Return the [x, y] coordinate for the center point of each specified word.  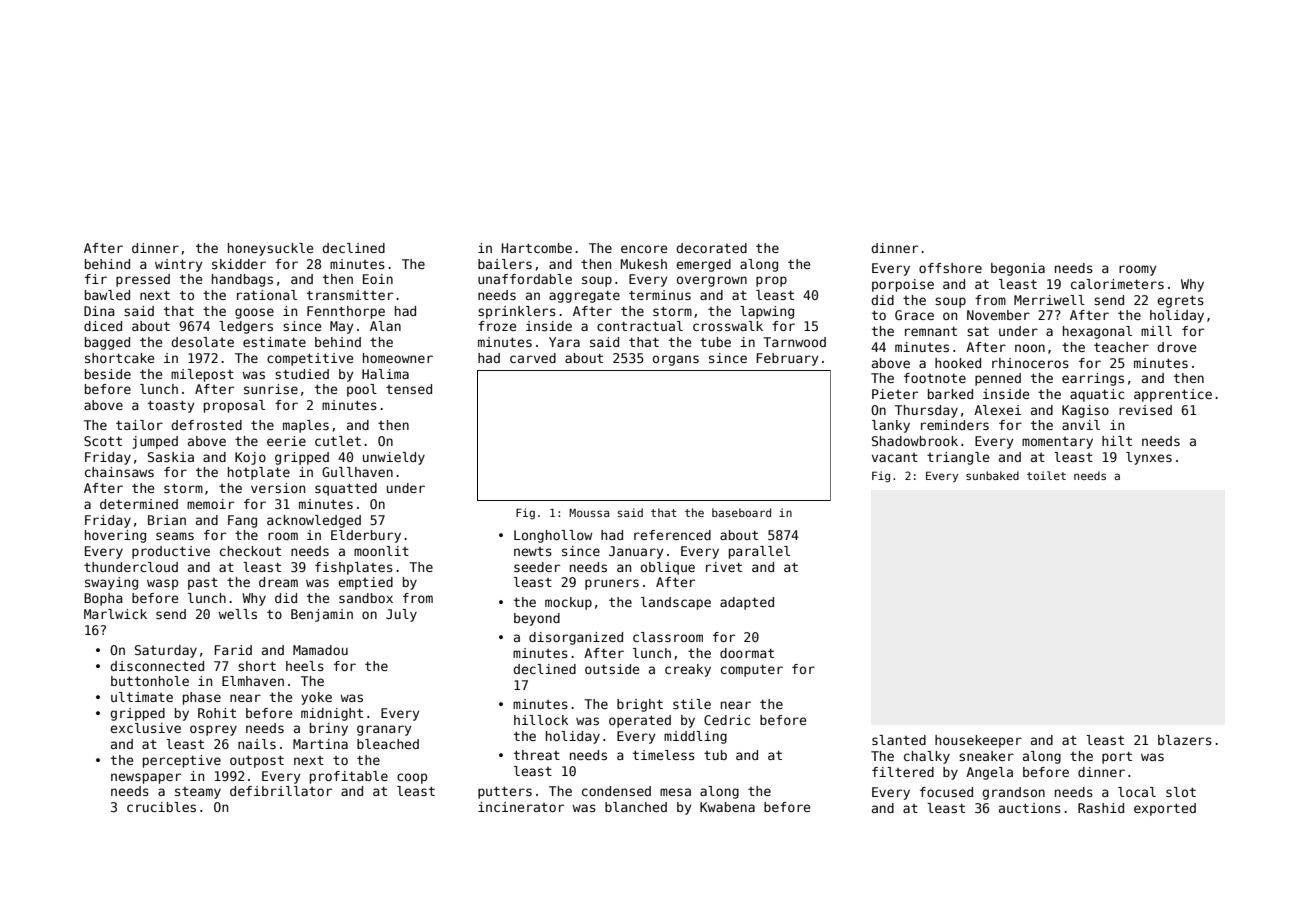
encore [644, 249]
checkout [250, 551]
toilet [1046, 475]
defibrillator [281, 791]
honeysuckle [270, 249]
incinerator [521, 807]
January [636, 552]
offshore [950, 268]
